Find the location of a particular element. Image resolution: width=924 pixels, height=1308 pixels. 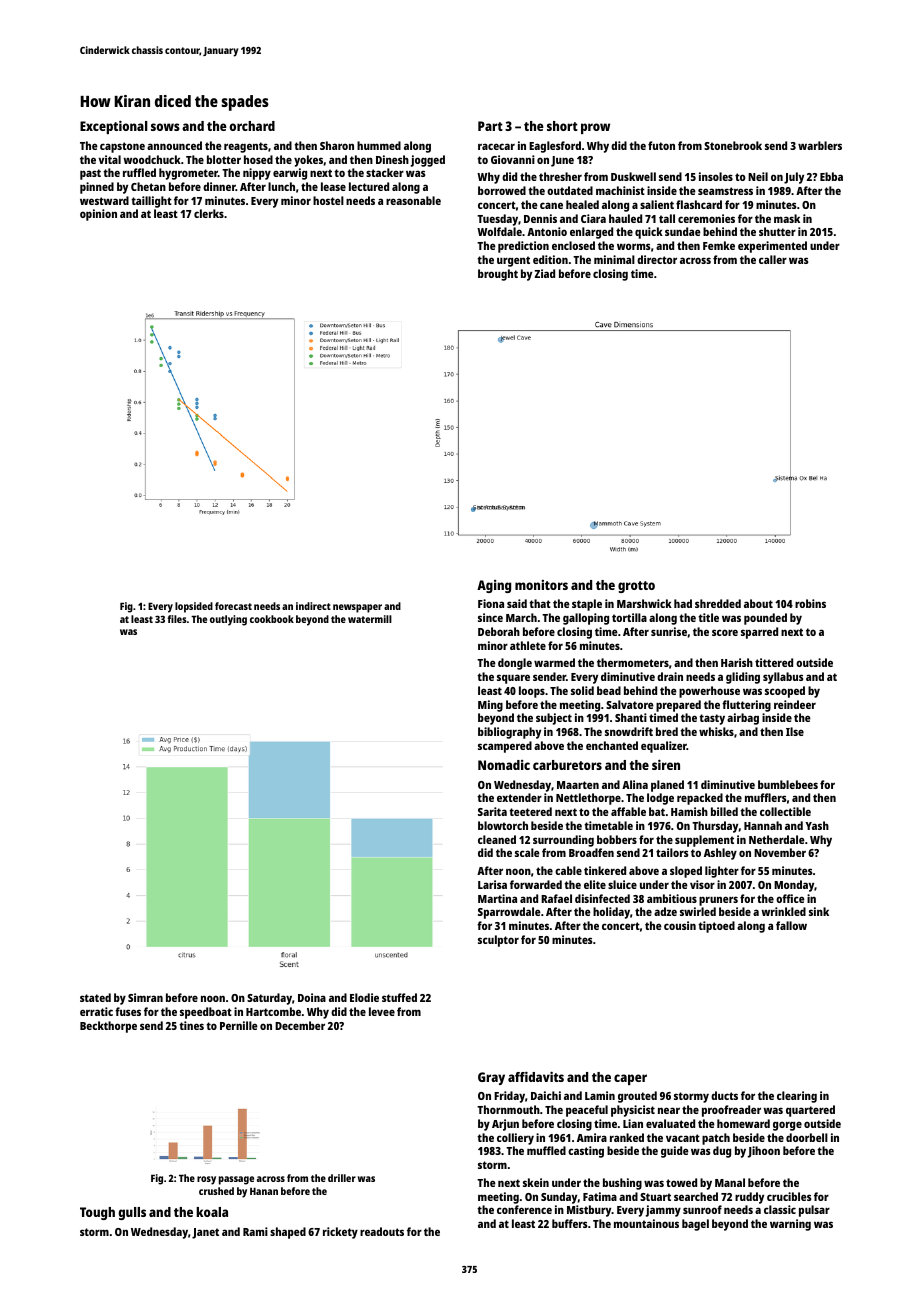

warblers is located at coordinates (820, 145).
